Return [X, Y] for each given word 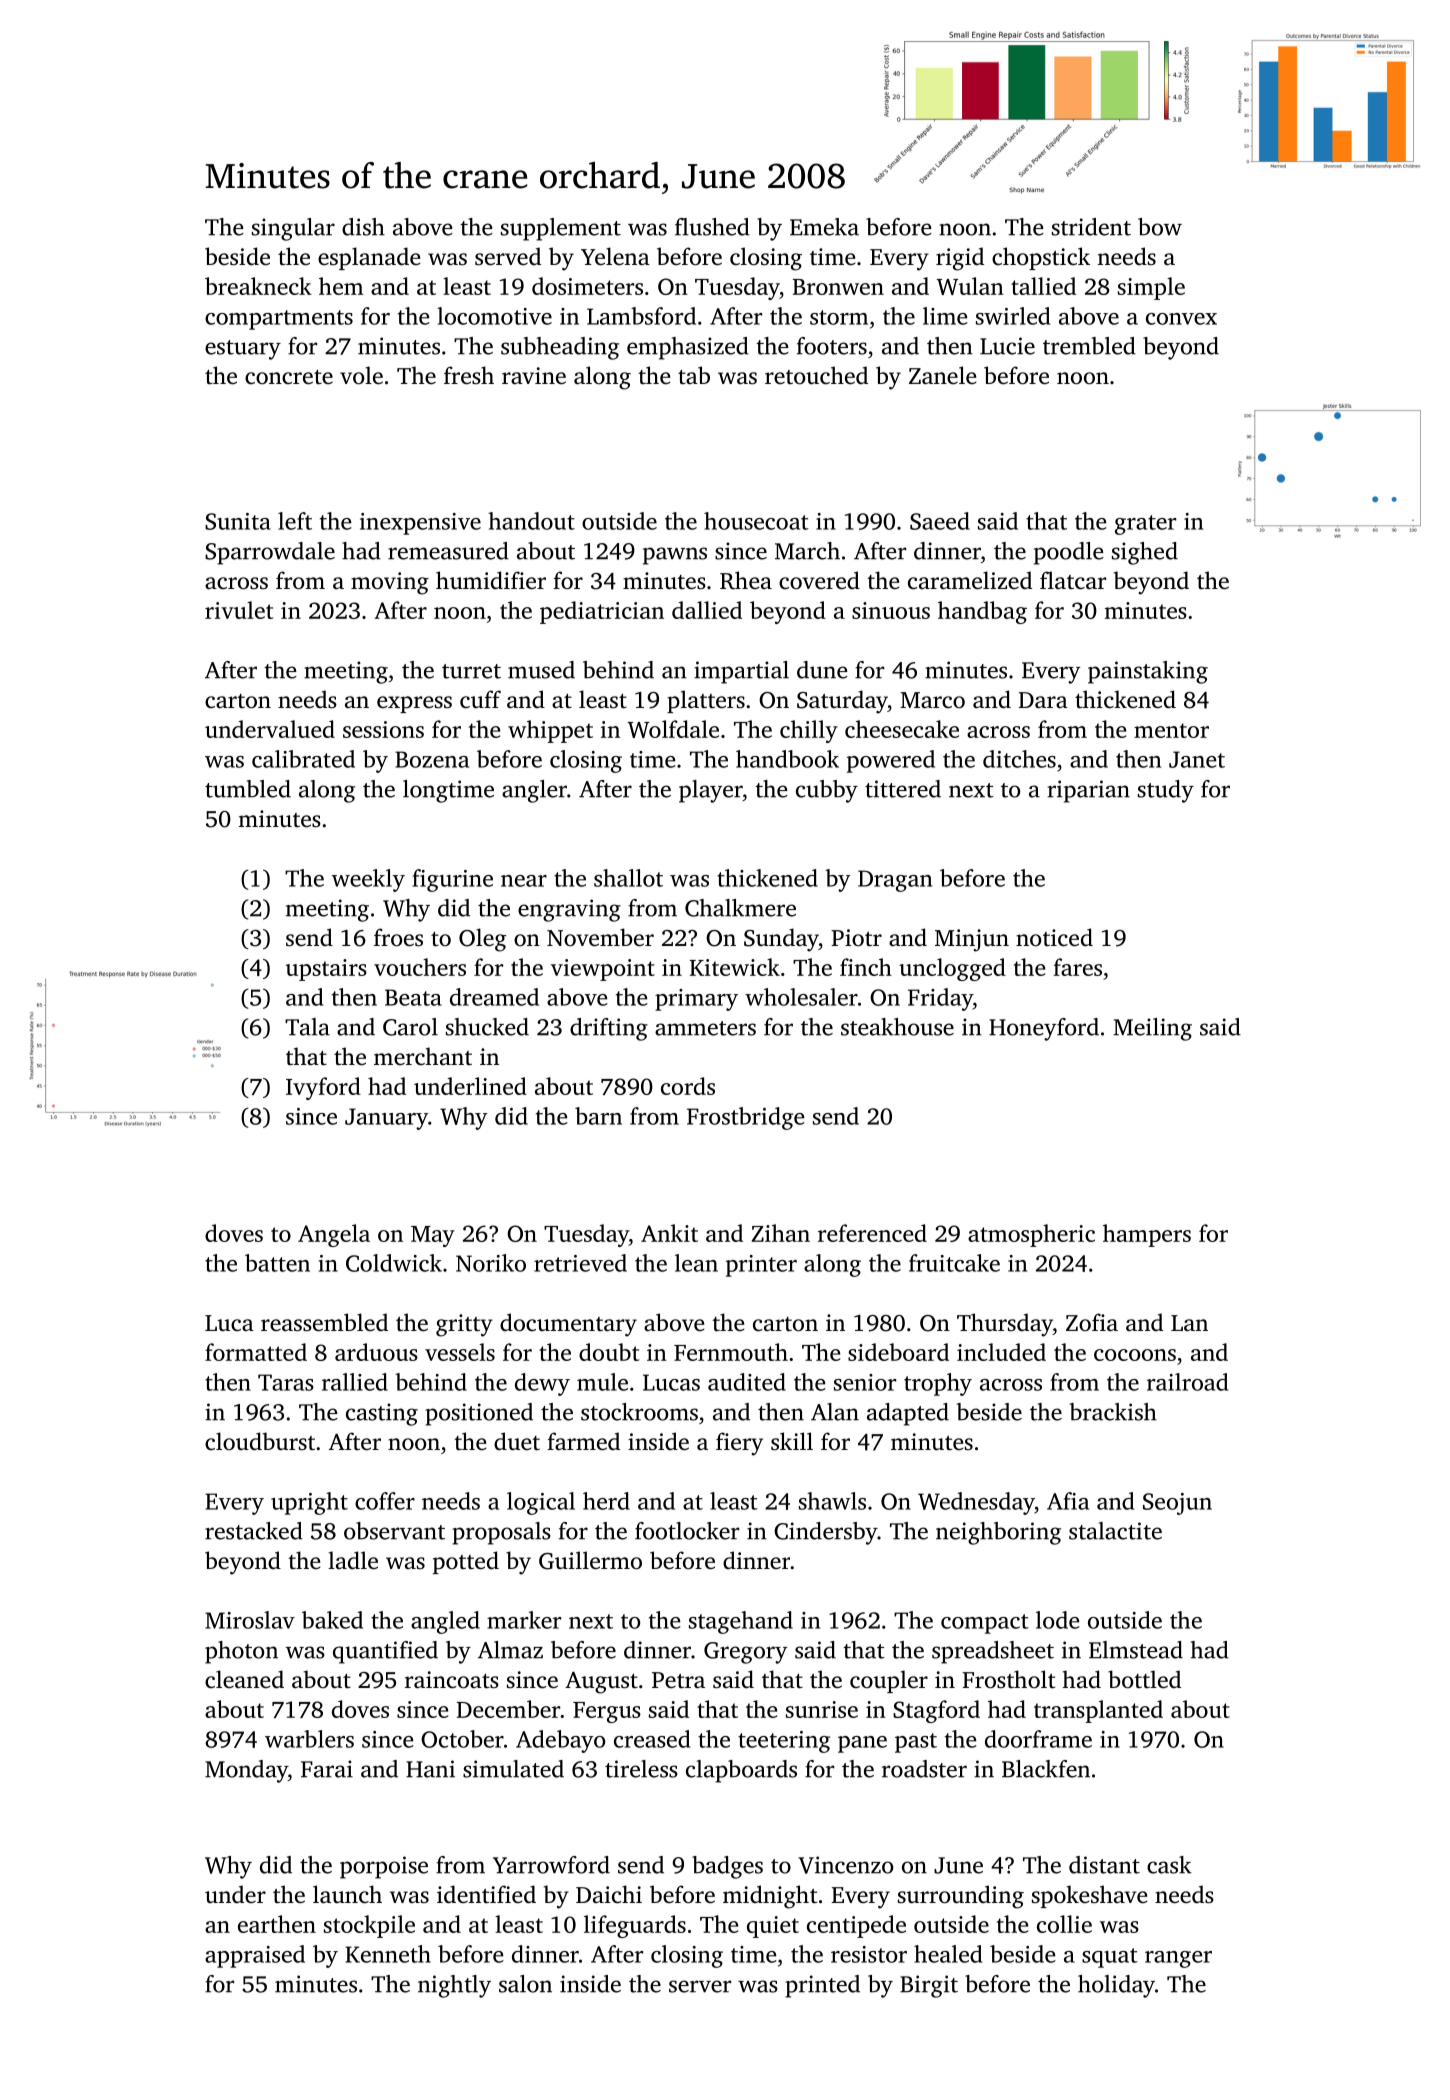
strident [1091, 227]
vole [361, 375]
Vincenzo [846, 1865]
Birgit [929, 1986]
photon [241, 1652]
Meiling [1153, 1029]
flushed [712, 227]
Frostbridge [746, 1118]
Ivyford [323, 1088]
